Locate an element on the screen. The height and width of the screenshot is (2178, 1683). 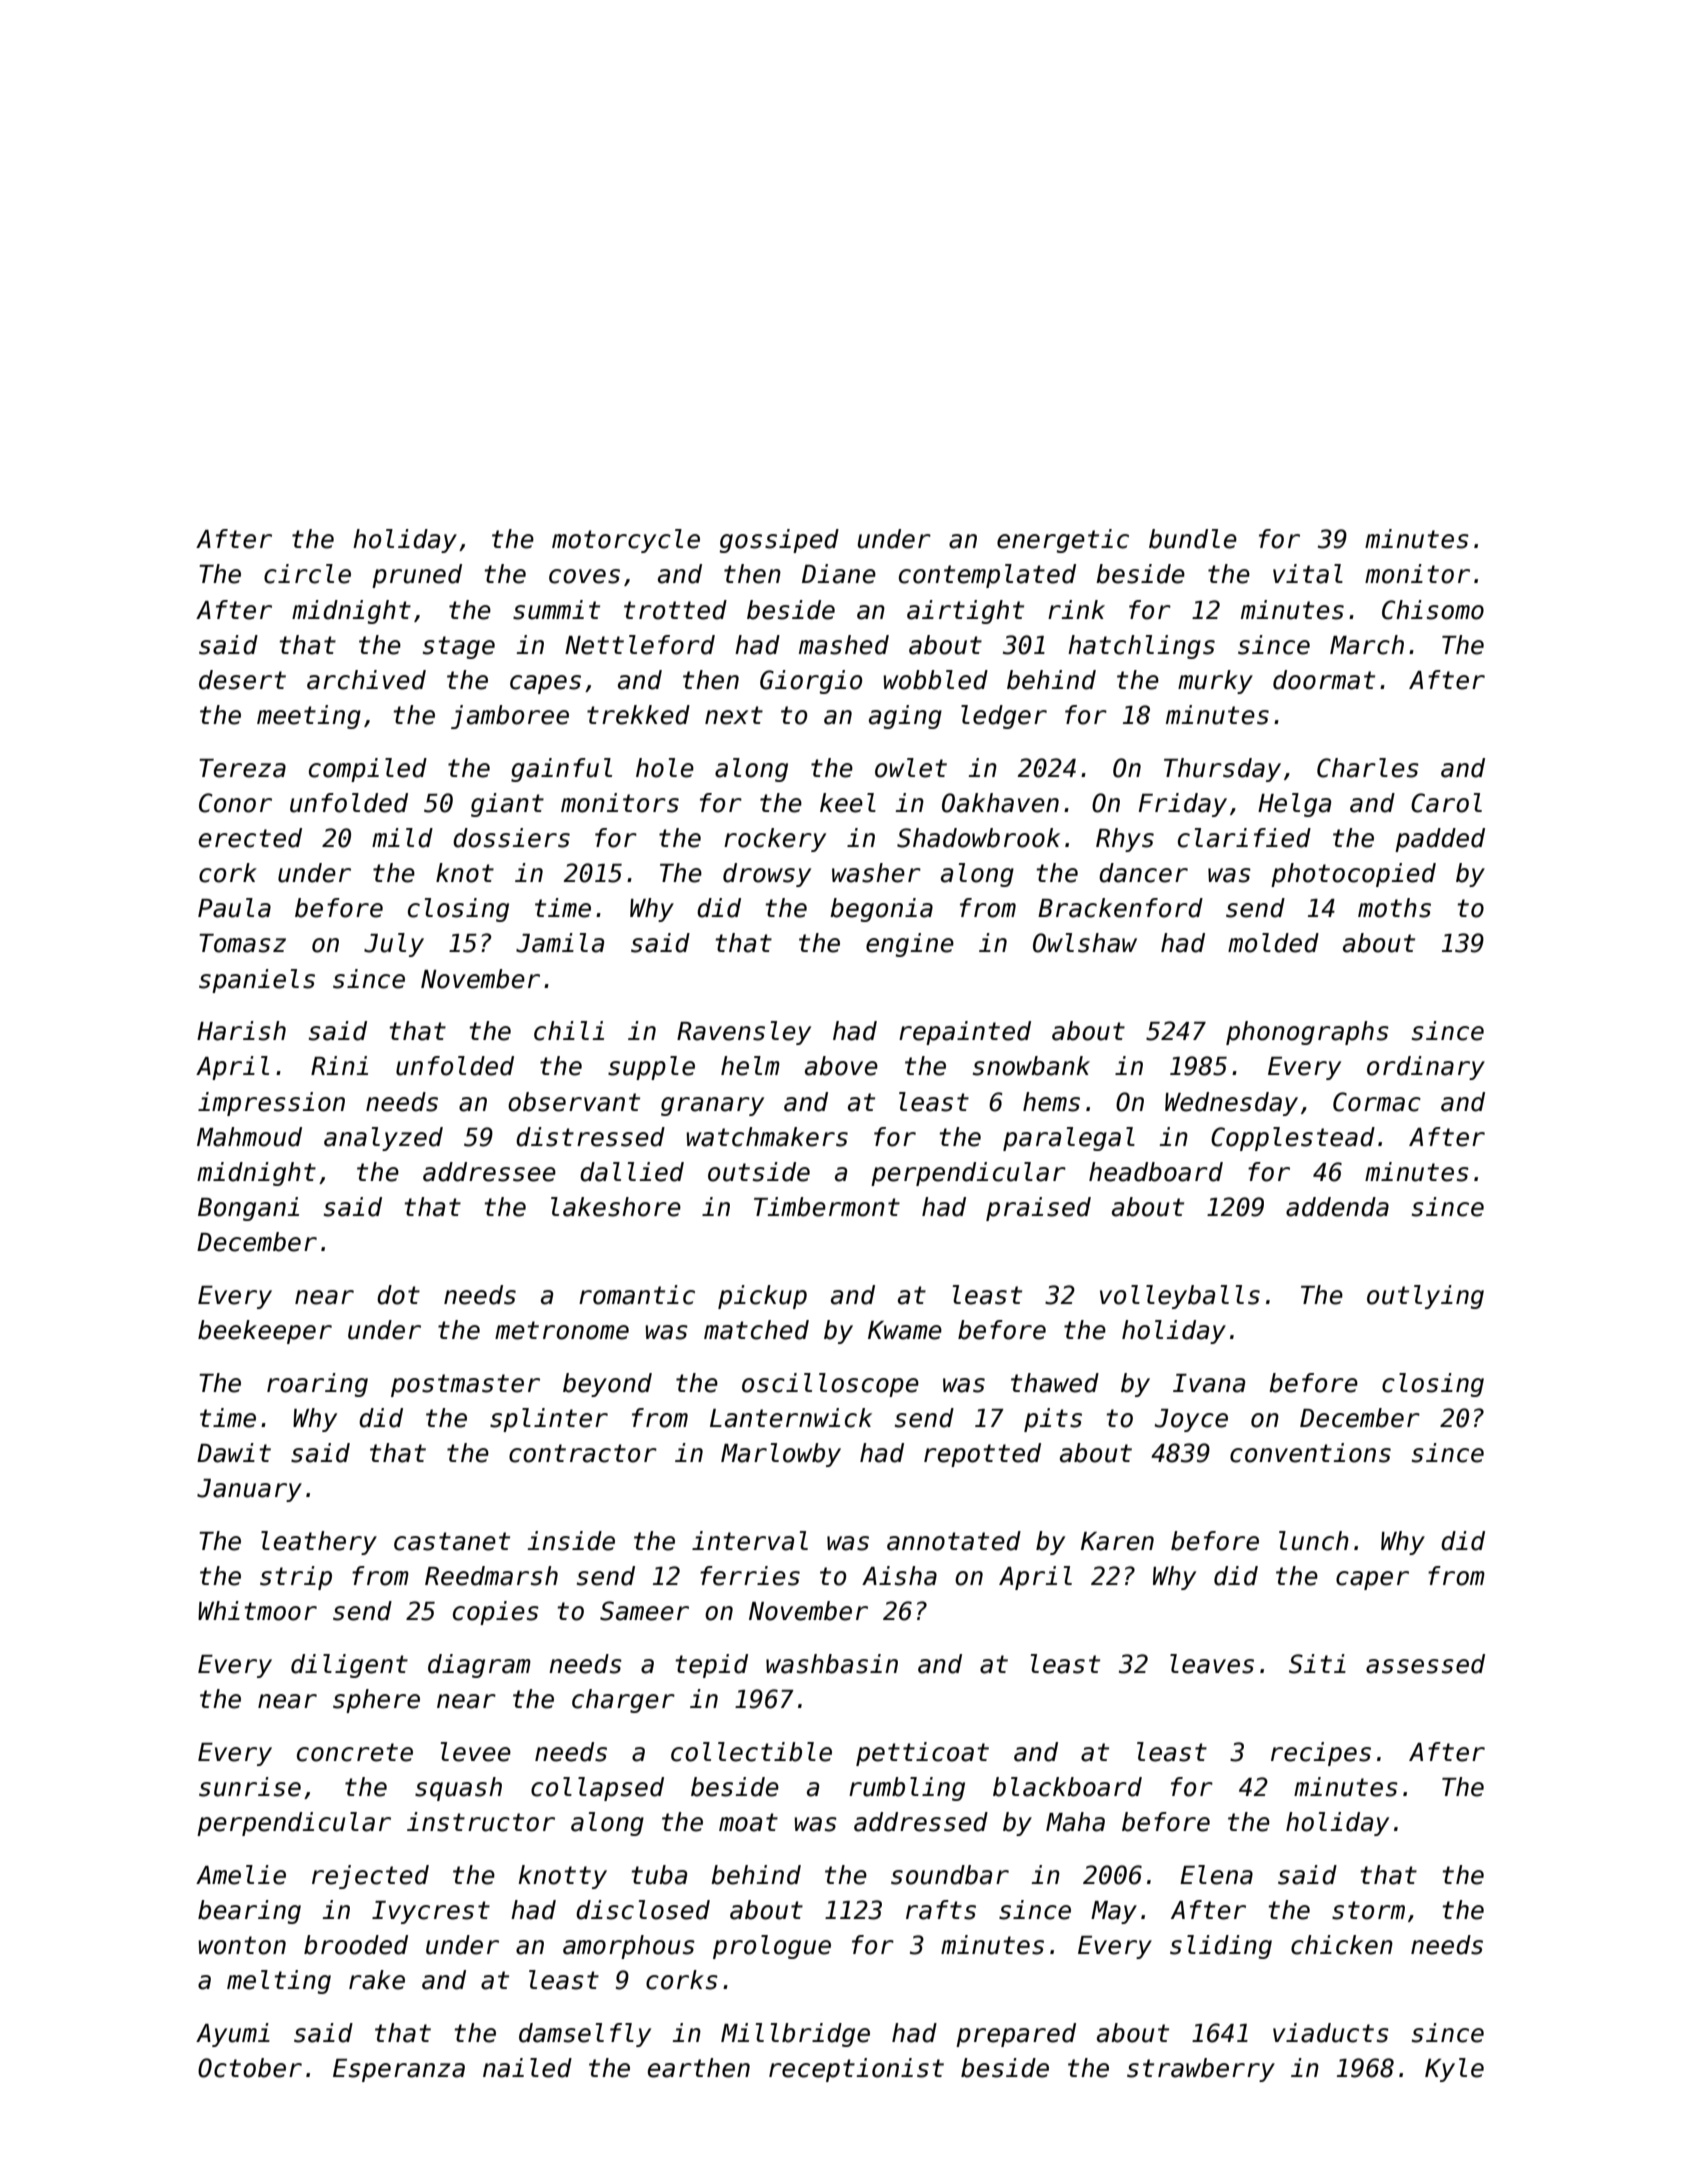
January is located at coordinates (249, 1490).
